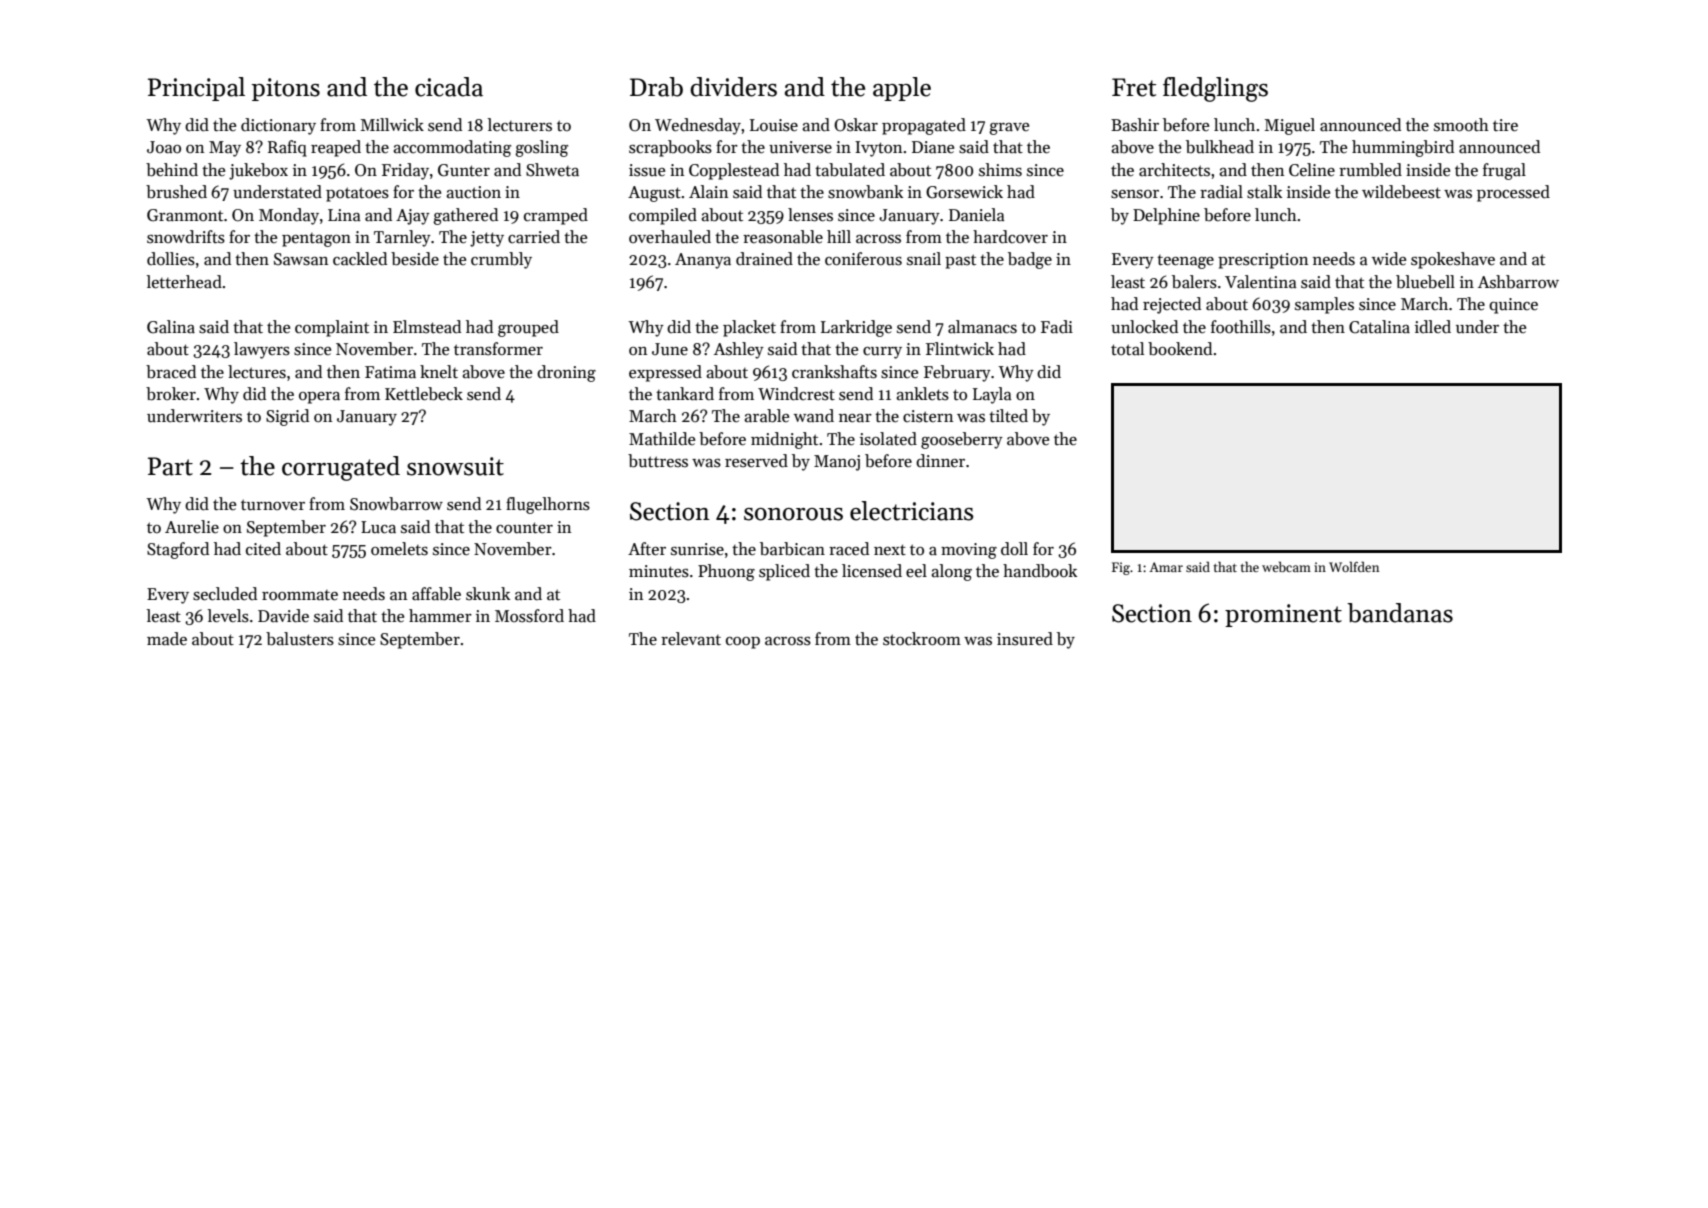  What do you see at coordinates (1433, 326) in the screenshot?
I see `idled` at bounding box center [1433, 326].
